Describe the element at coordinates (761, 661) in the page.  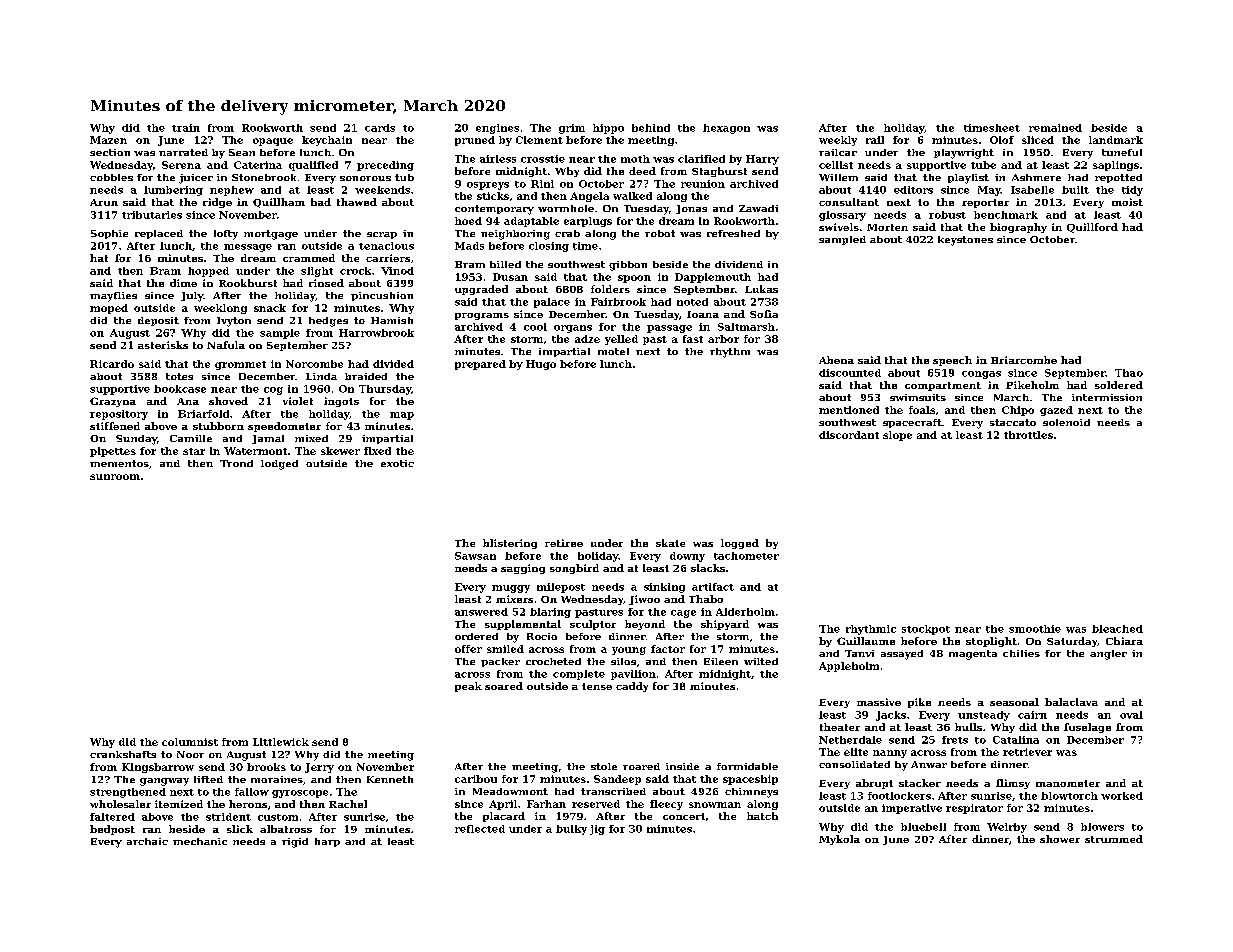
I see `wilted` at that location.
